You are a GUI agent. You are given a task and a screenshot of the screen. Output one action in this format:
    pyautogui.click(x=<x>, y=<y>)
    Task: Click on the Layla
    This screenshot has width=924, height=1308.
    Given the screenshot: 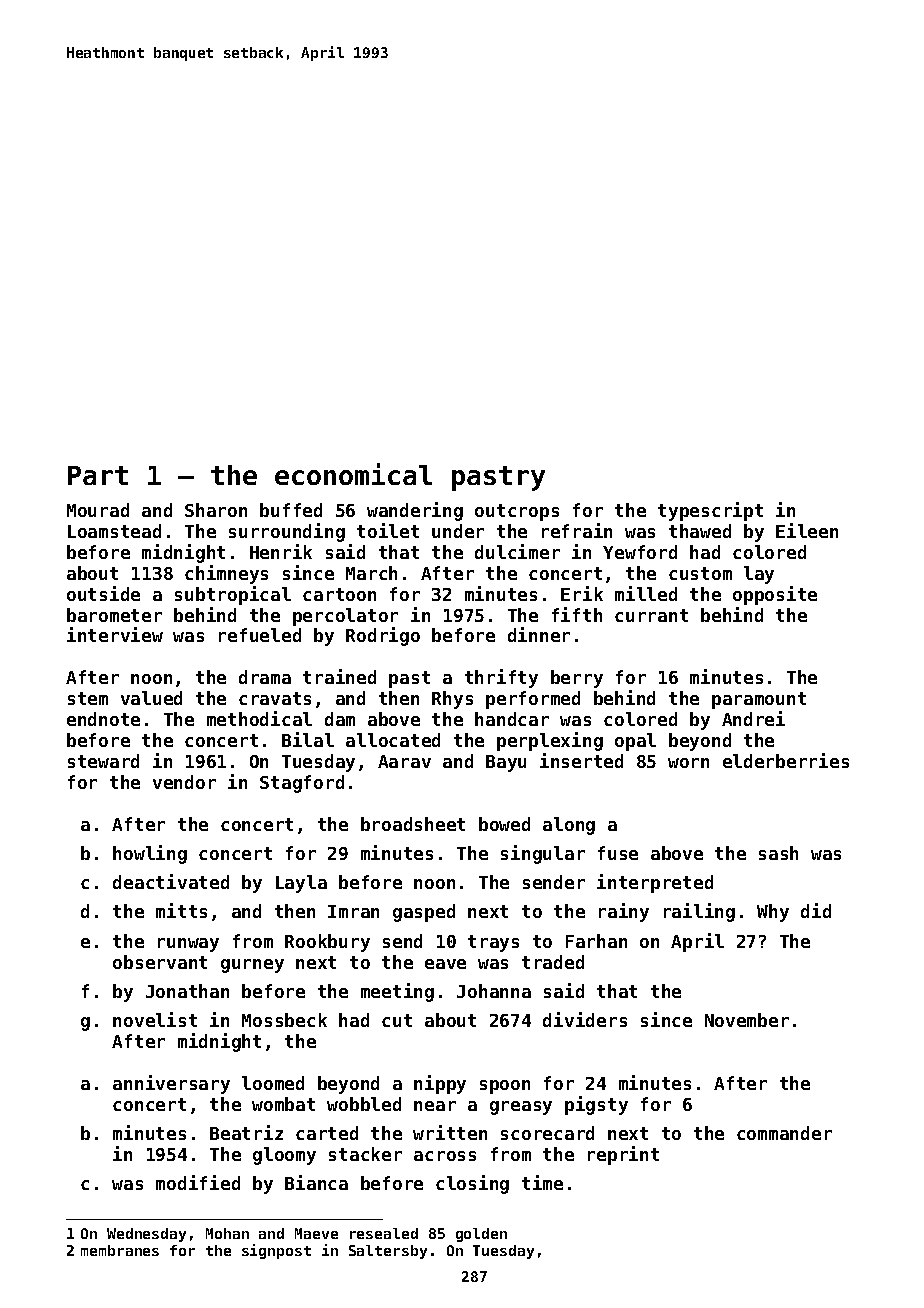 What is the action you would take?
    pyautogui.click(x=301, y=884)
